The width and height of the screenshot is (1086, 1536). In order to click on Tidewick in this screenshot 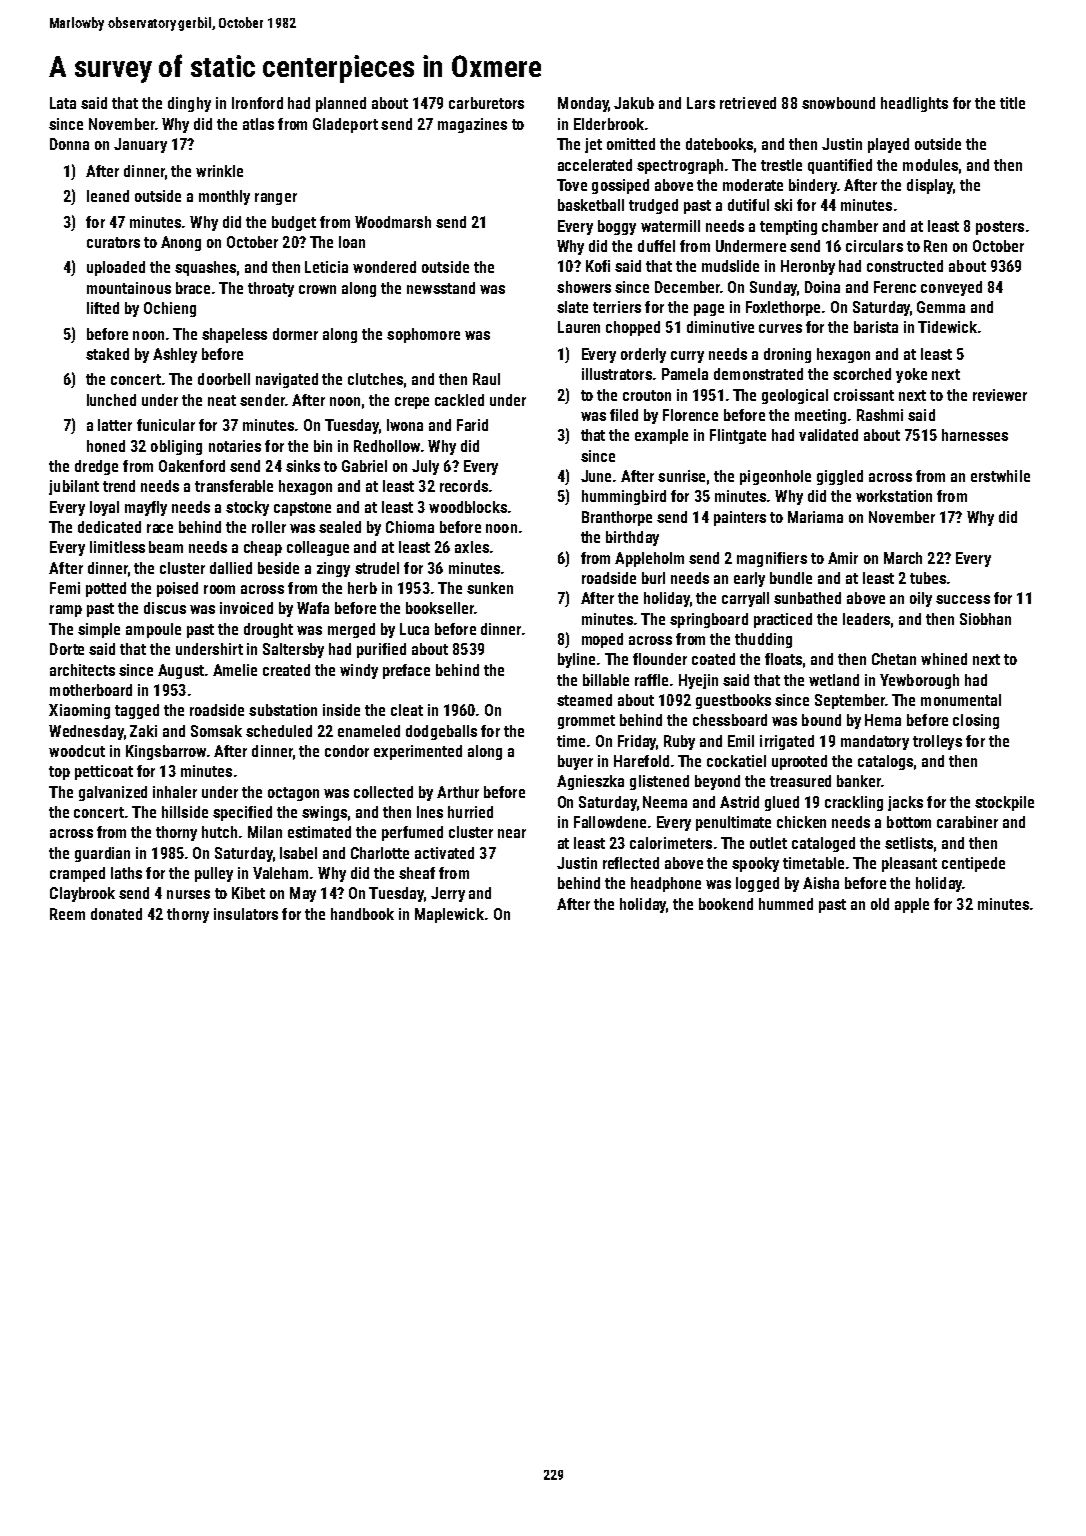, I will do `click(947, 327)`.
